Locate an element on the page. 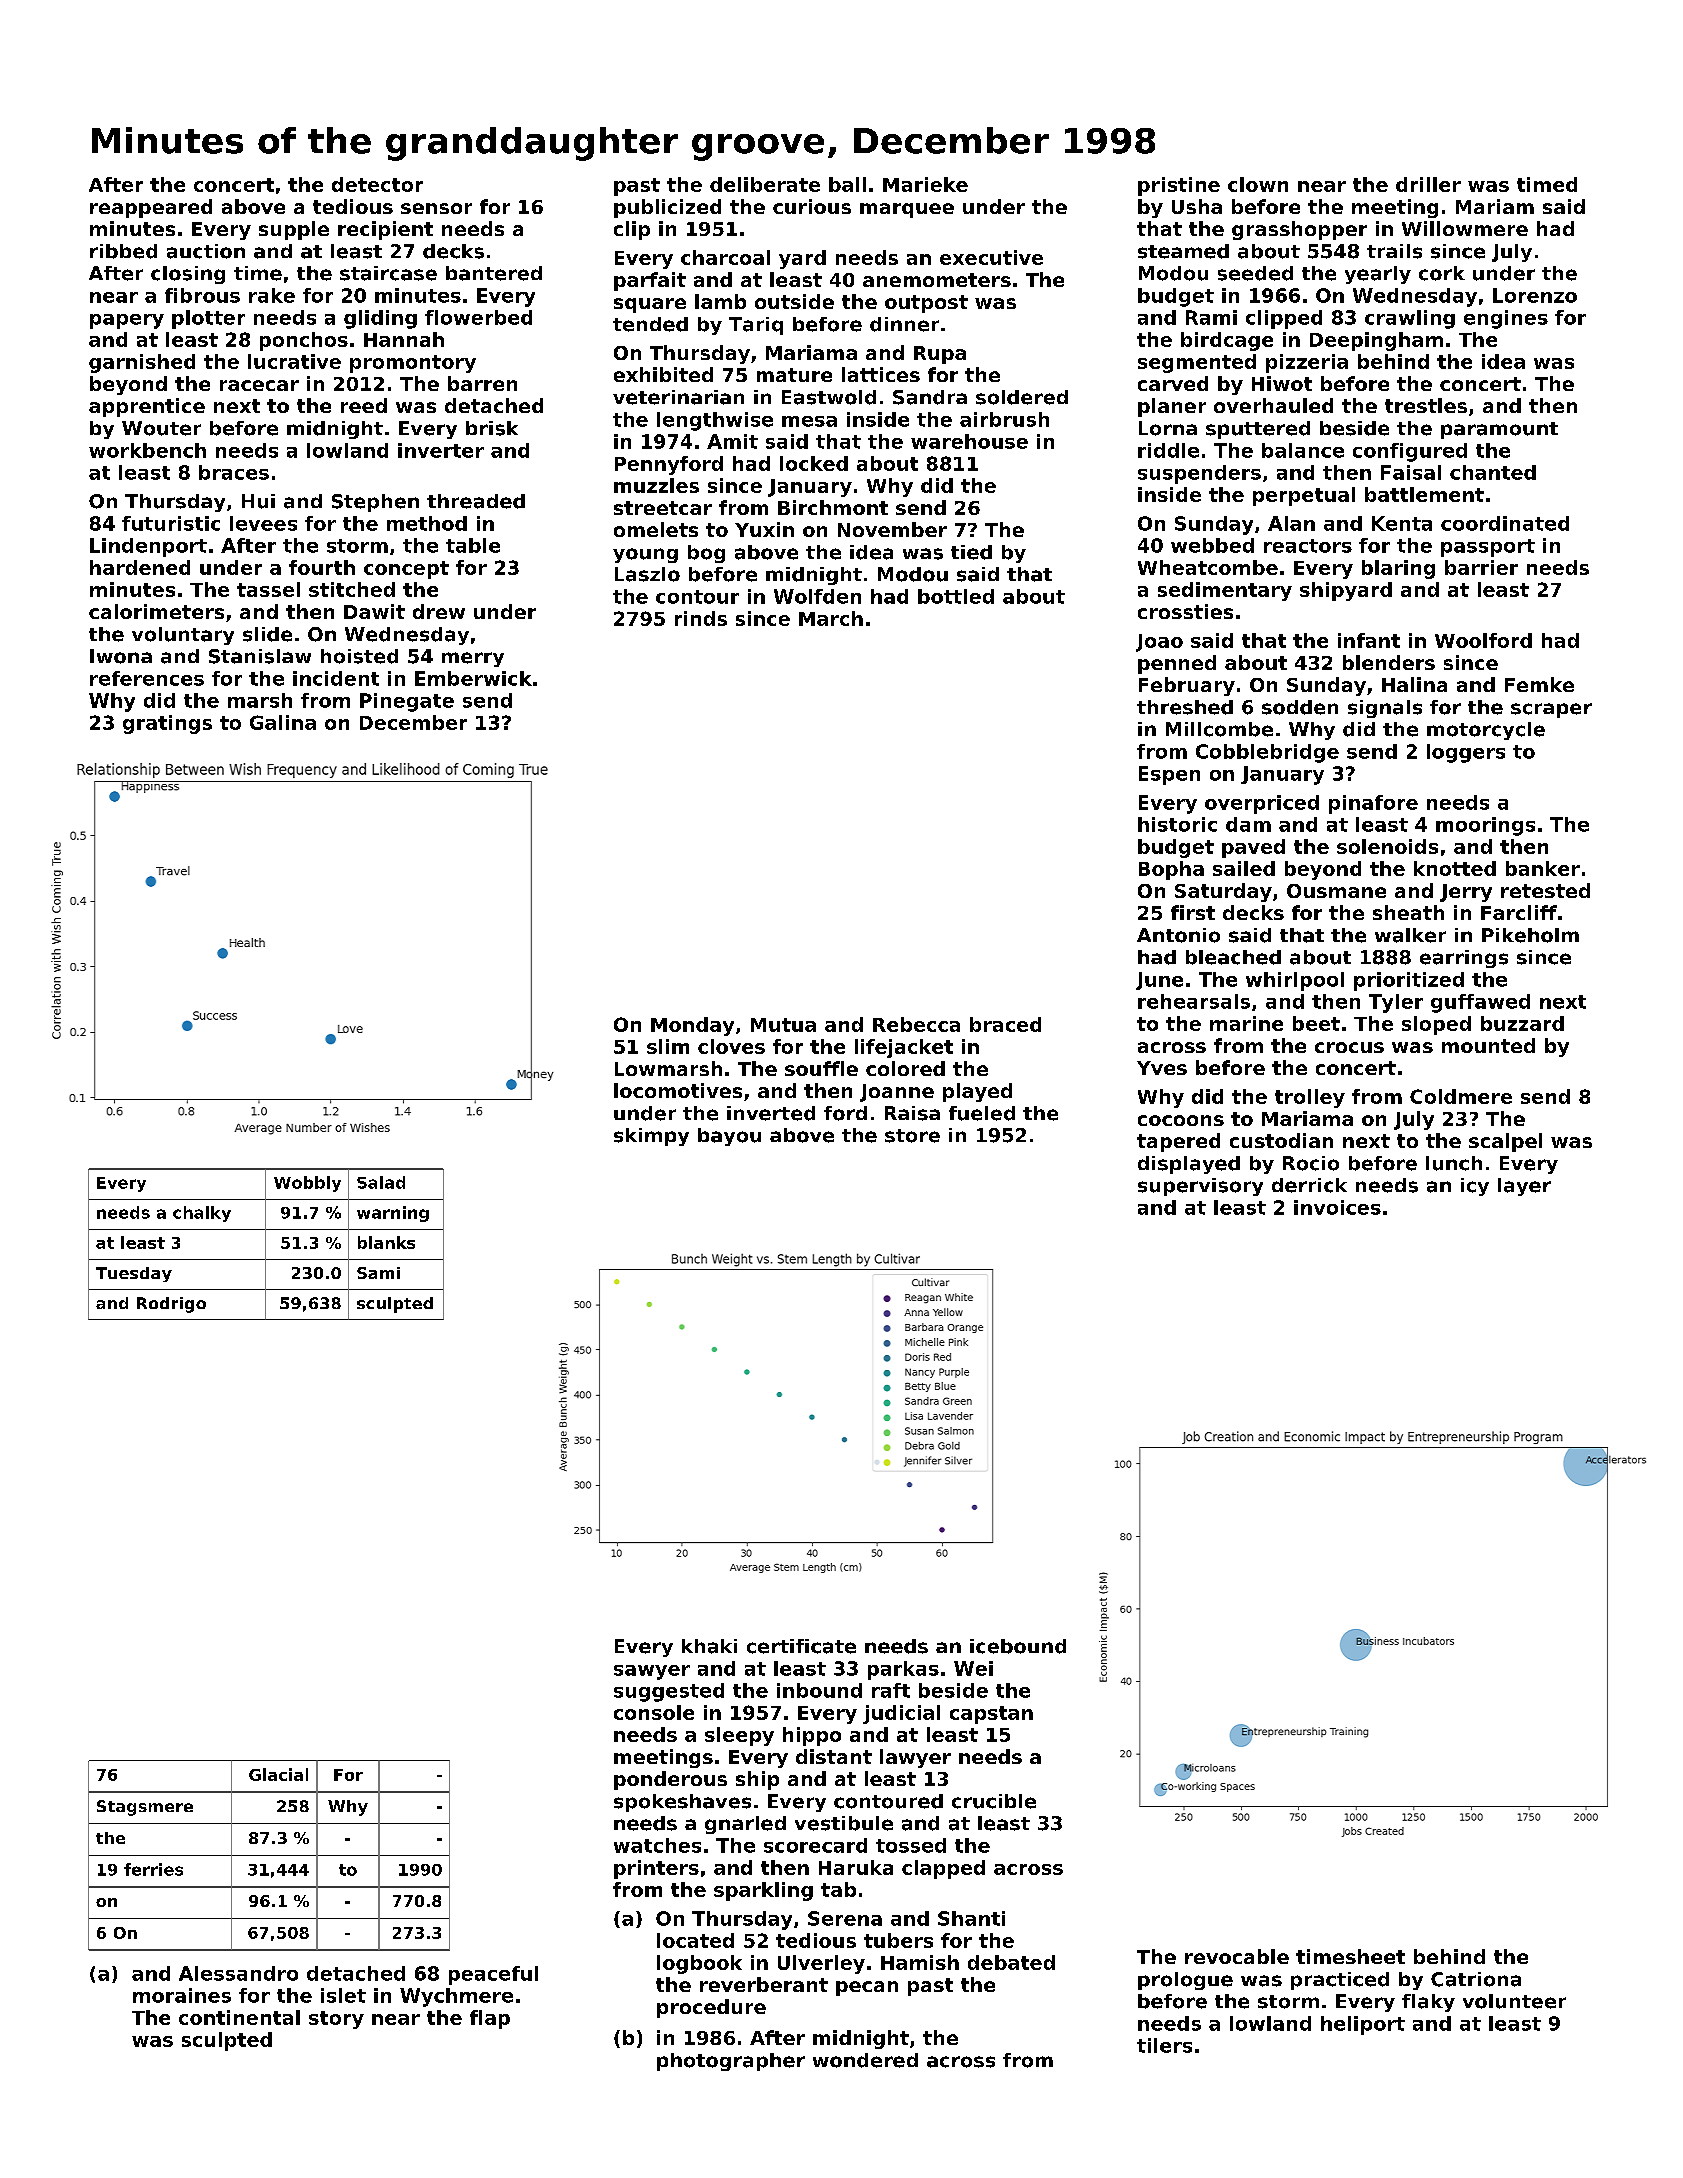  Joao is located at coordinates (1159, 643).
